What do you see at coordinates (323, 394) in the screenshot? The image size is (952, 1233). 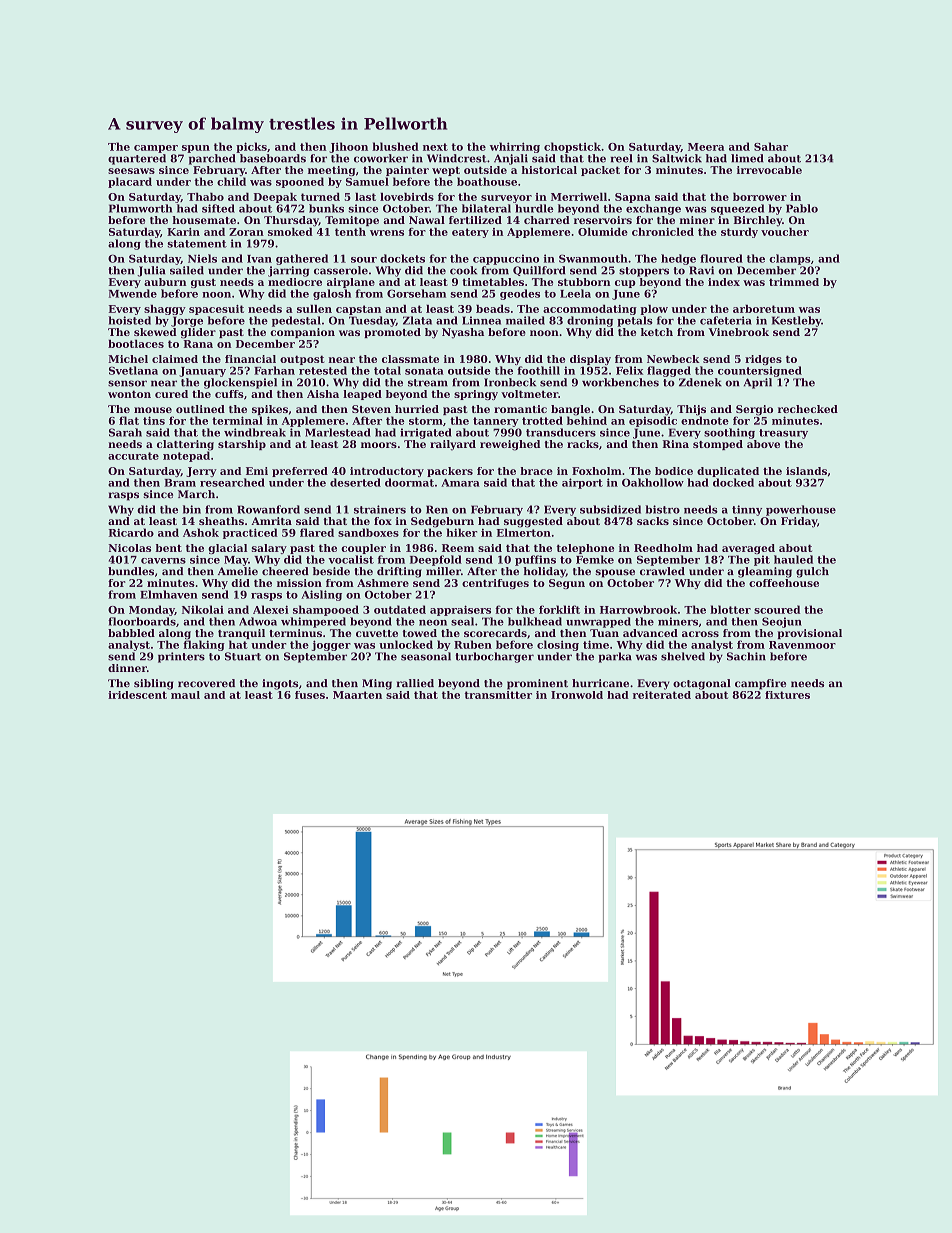 I see `Aisha` at bounding box center [323, 394].
